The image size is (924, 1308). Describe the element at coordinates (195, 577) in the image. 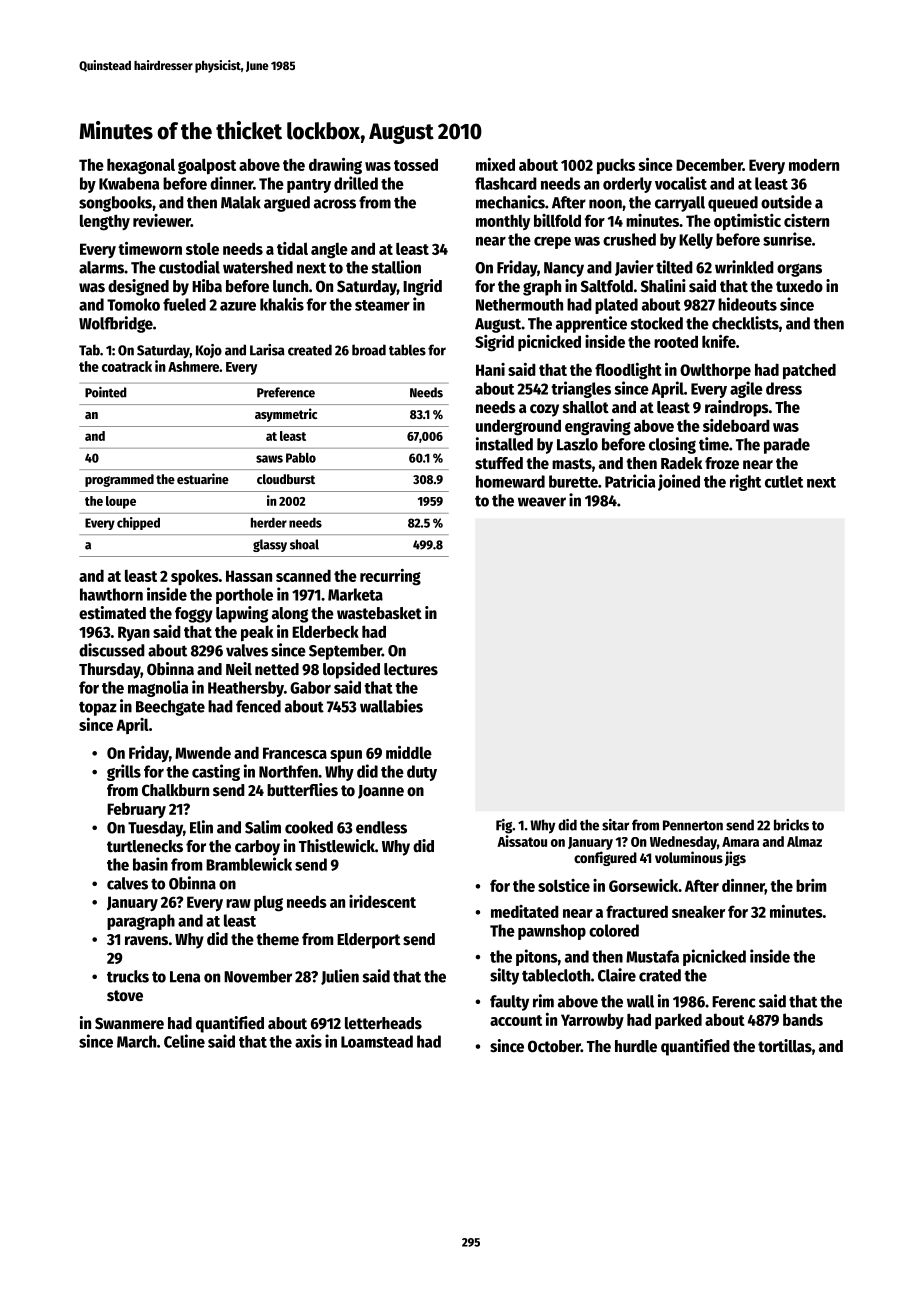

I see `spokes` at that location.
